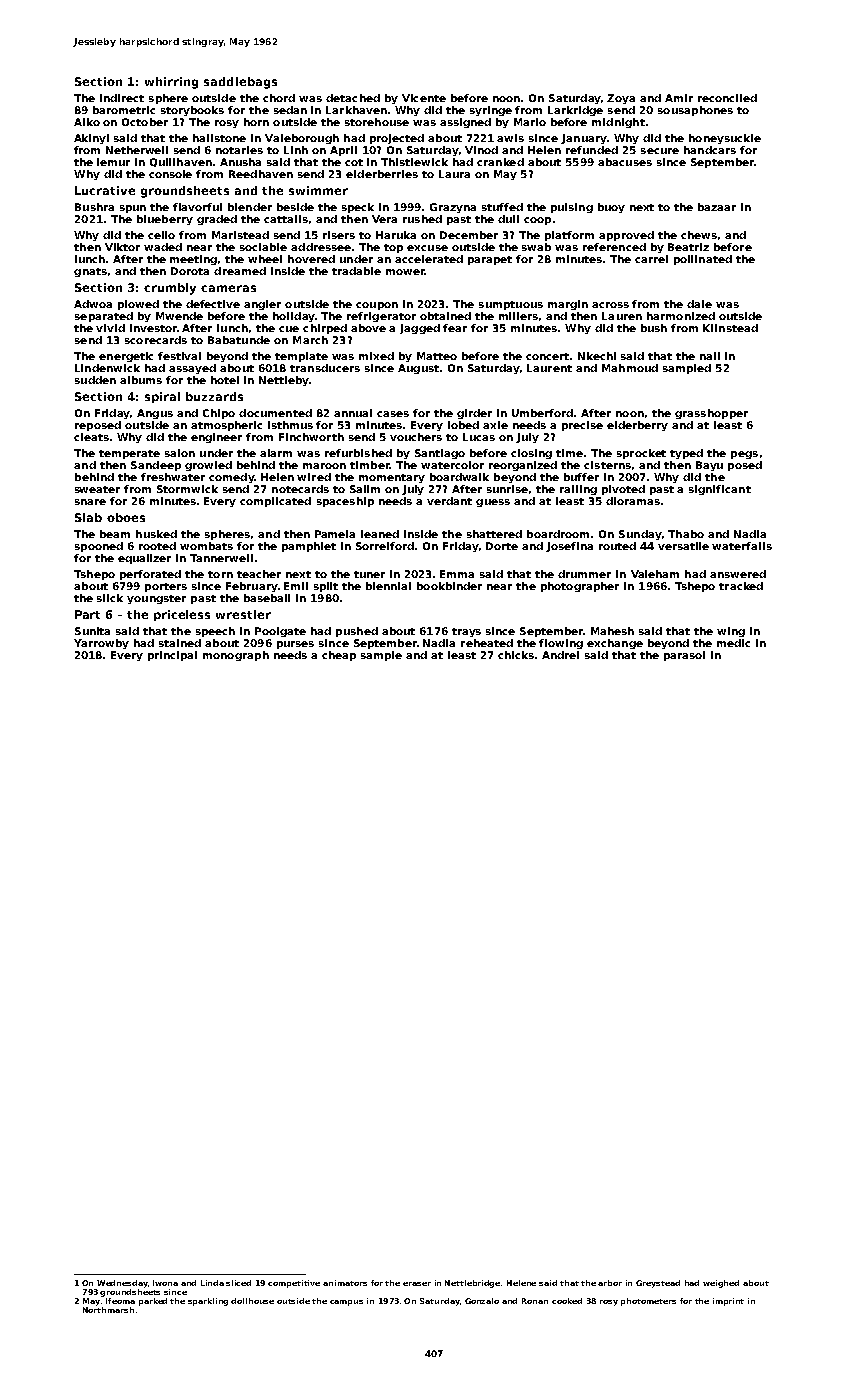  Describe the element at coordinates (240, 83) in the screenshot. I see `saddlebags` at that location.
